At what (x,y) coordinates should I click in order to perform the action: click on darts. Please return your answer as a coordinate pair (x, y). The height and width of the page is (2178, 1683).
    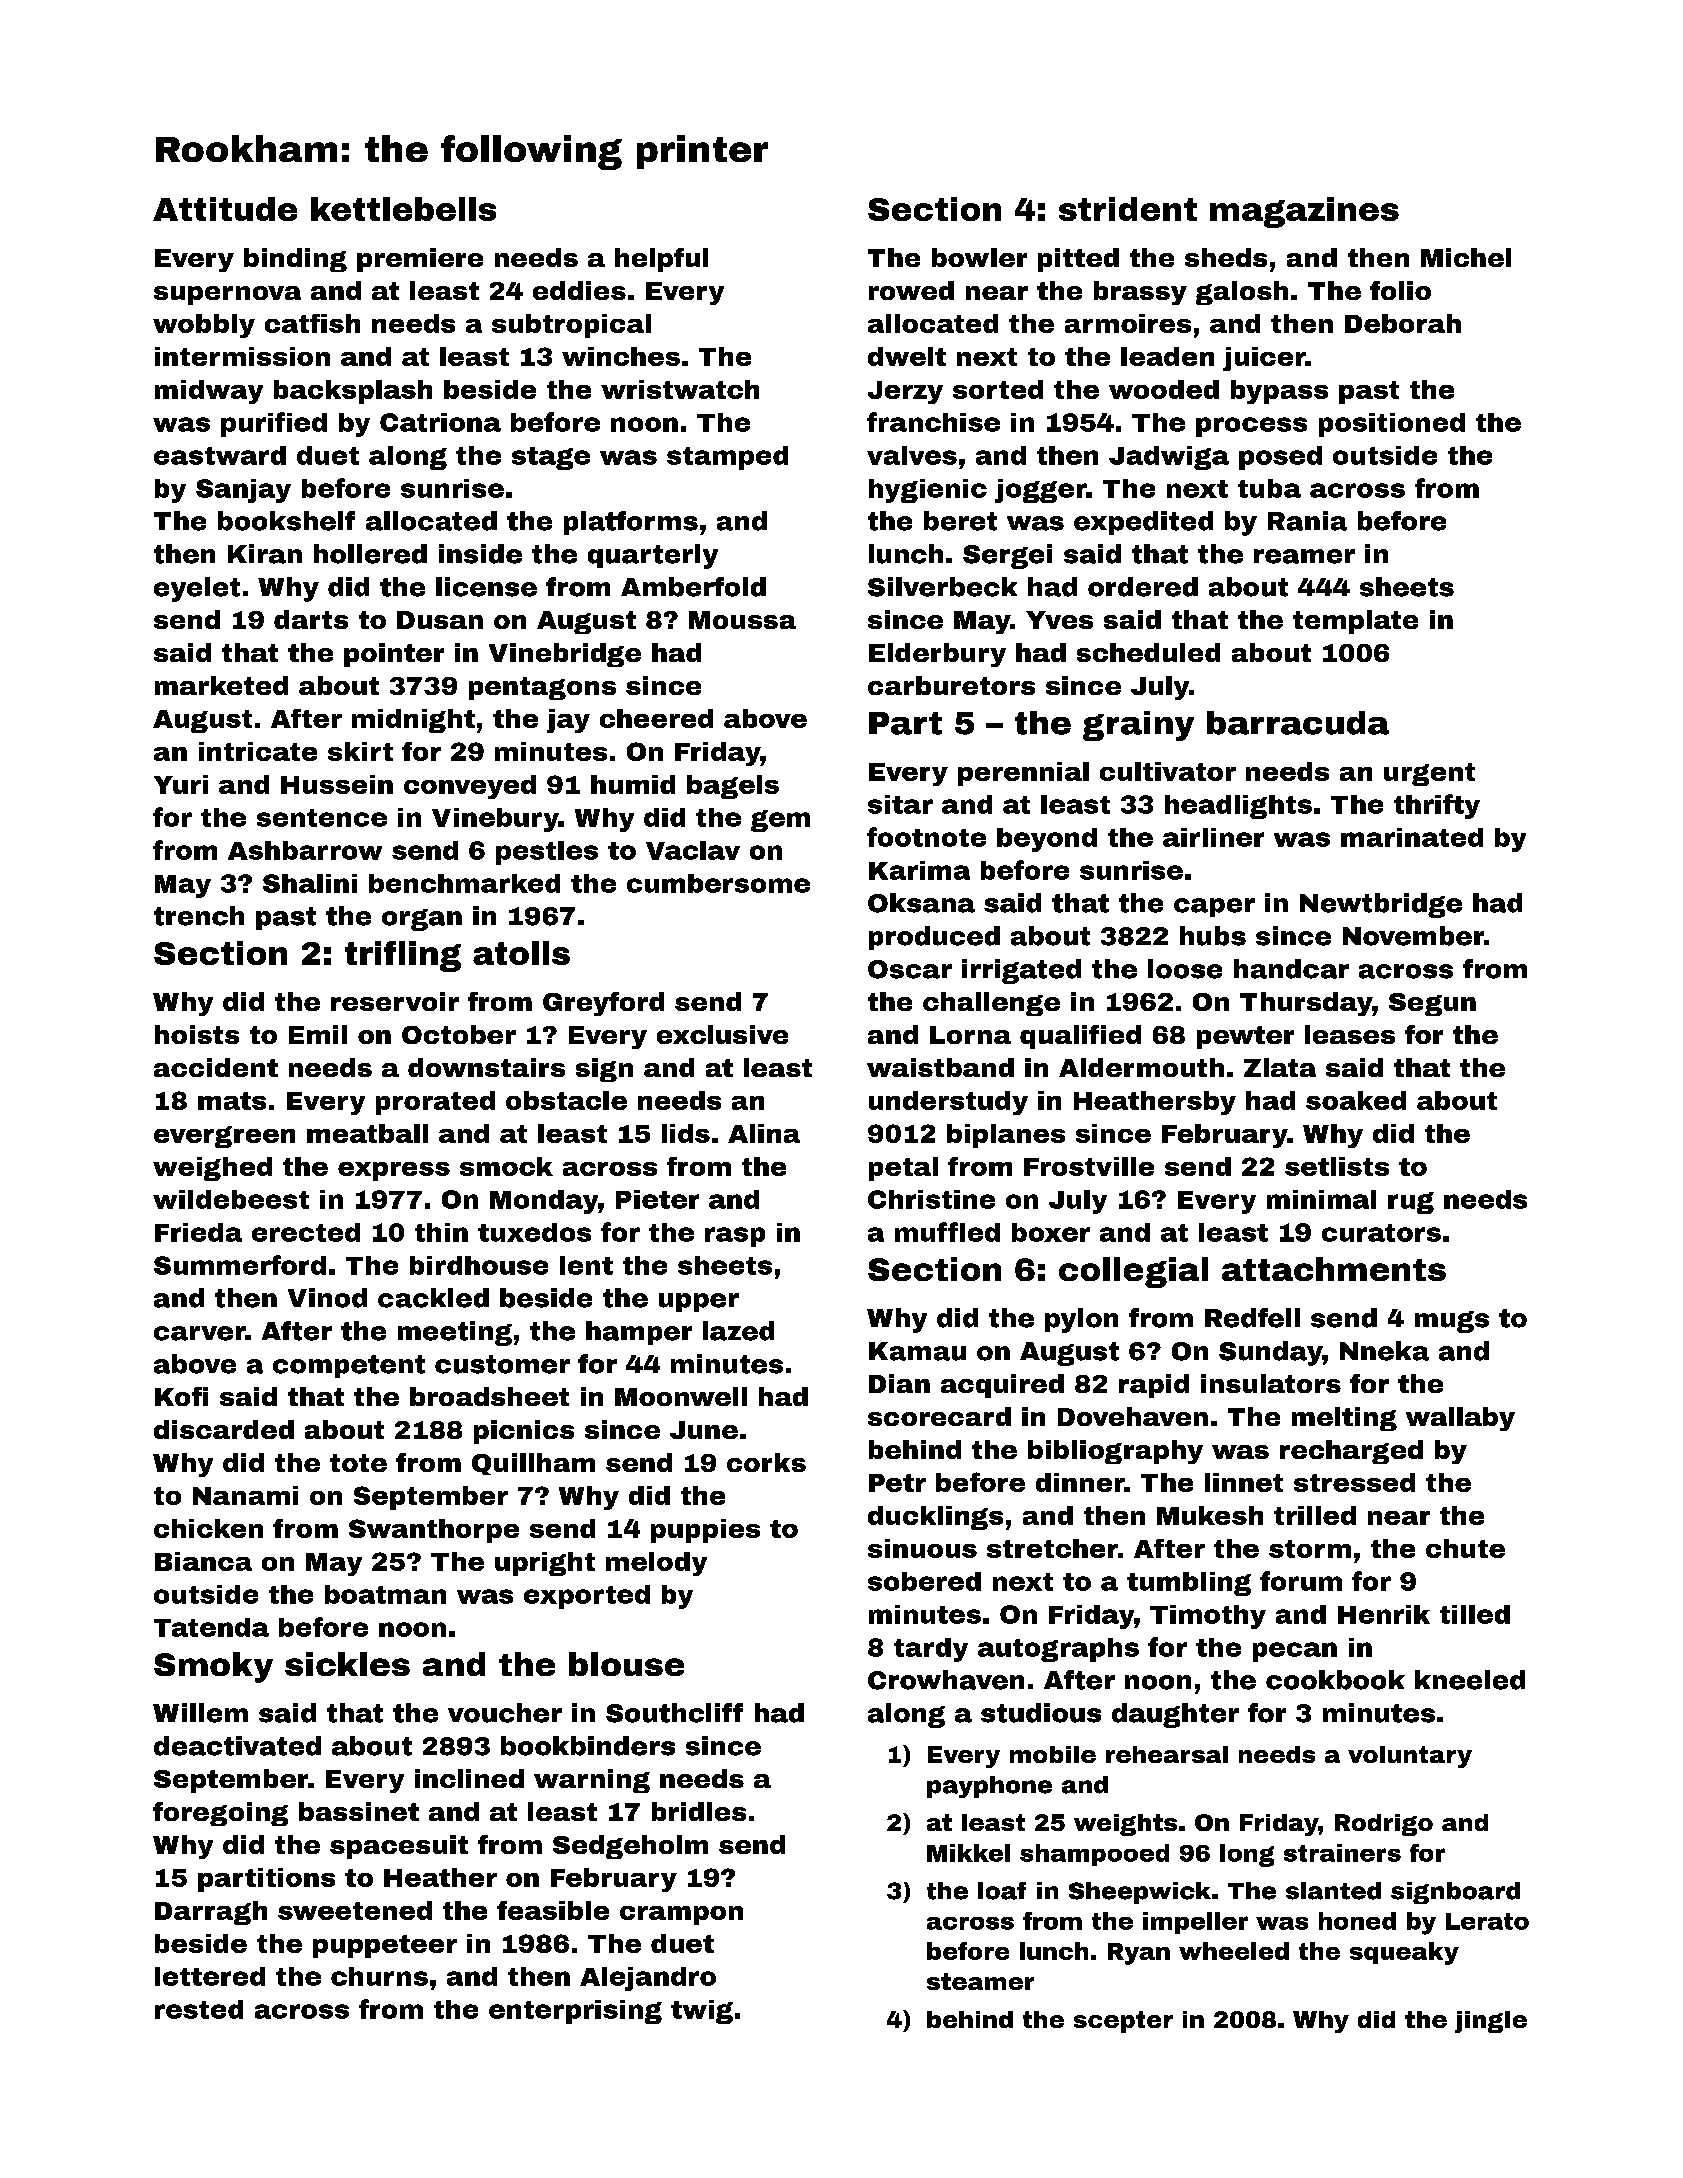
    Looking at the image, I should click on (311, 619).
